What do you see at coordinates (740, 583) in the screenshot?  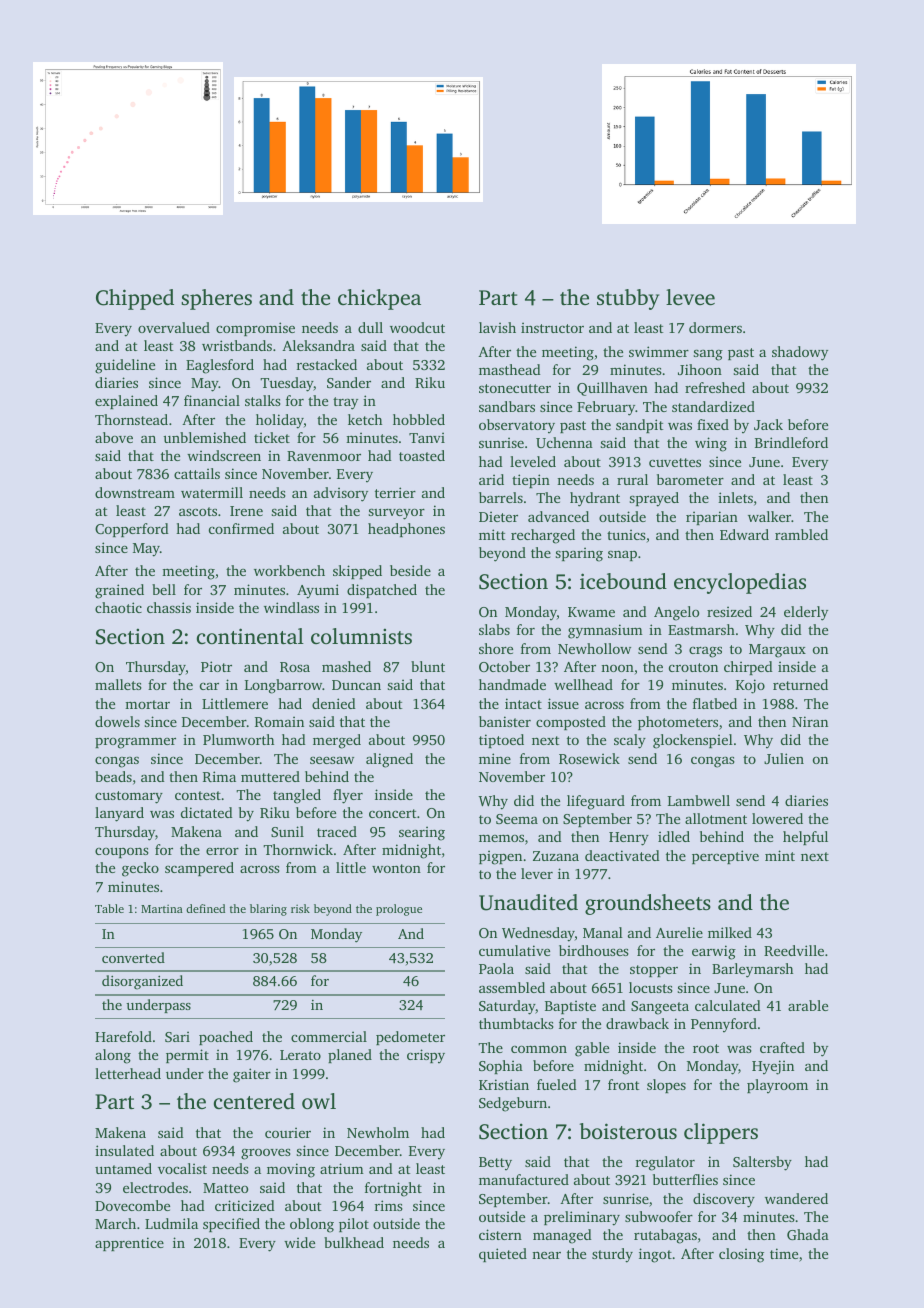 I see `encyclopedias` at bounding box center [740, 583].
